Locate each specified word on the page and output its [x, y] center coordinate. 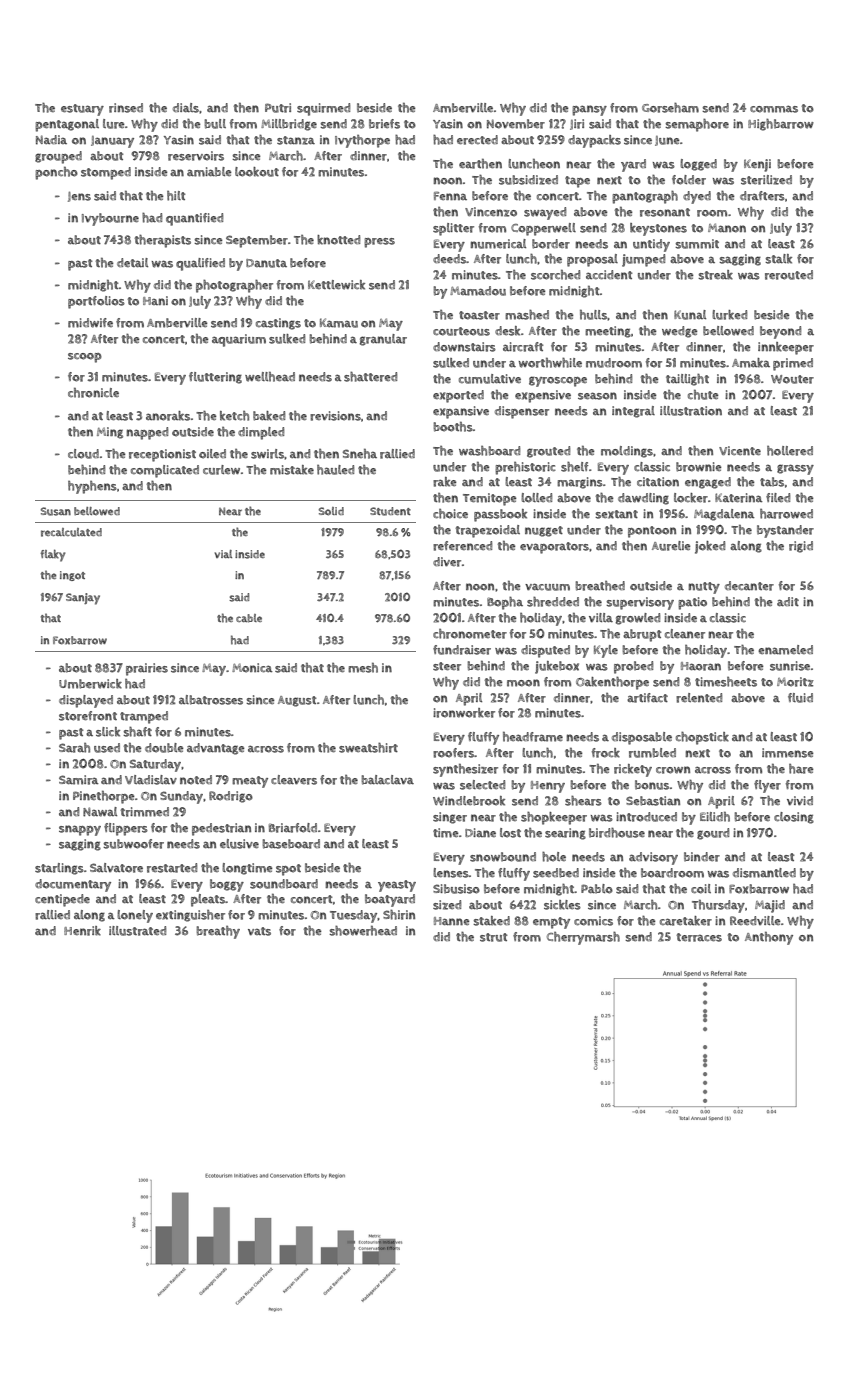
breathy [218, 932]
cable [249, 618]
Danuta [266, 263]
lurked [729, 315]
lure [114, 124]
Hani [155, 300]
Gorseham [670, 108]
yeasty [397, 886]
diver [447, 562]
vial [223, 554]
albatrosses [211, 700]
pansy [589, 110]
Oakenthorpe [612, 683]
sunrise [790, 666]
